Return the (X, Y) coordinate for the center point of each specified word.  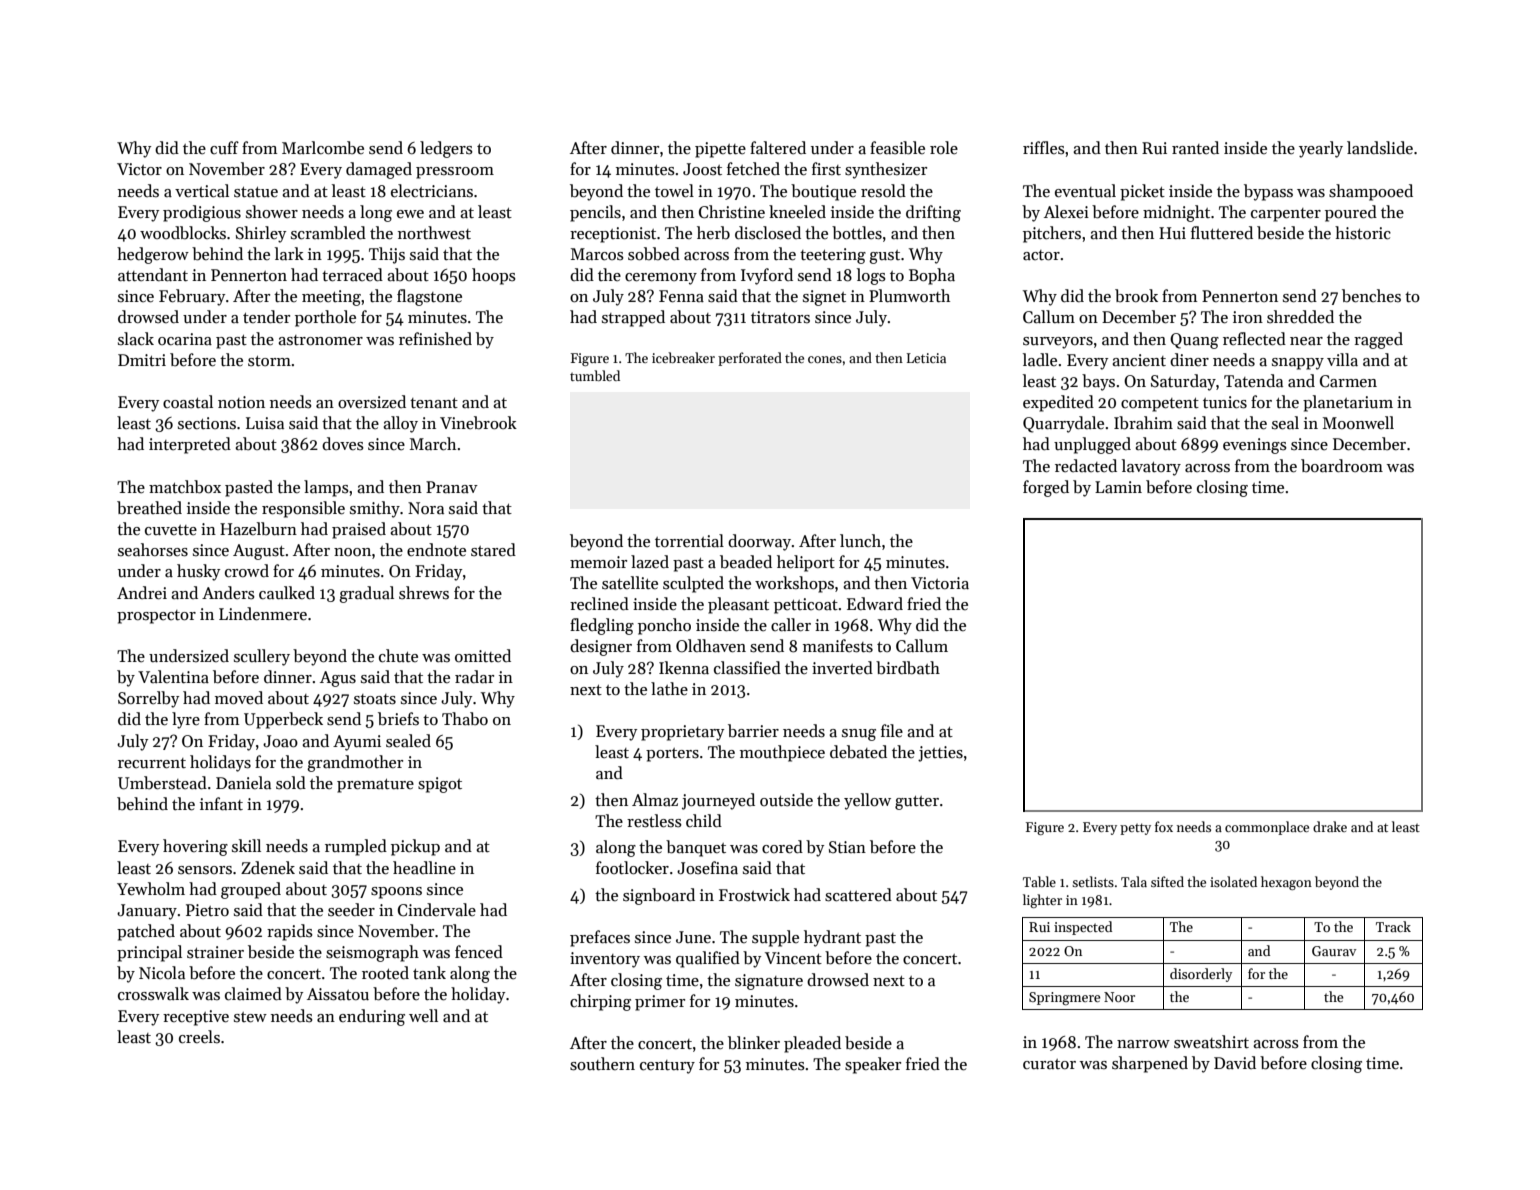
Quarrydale (1063, 424)
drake (1330, 826)
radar (474, 677)
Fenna (681, 296)
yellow (867, 801)
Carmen (1348, 381)
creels (199, 1037)
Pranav (452, 487)
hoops (494, 276)
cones (825, 359)
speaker (873, 1065)
